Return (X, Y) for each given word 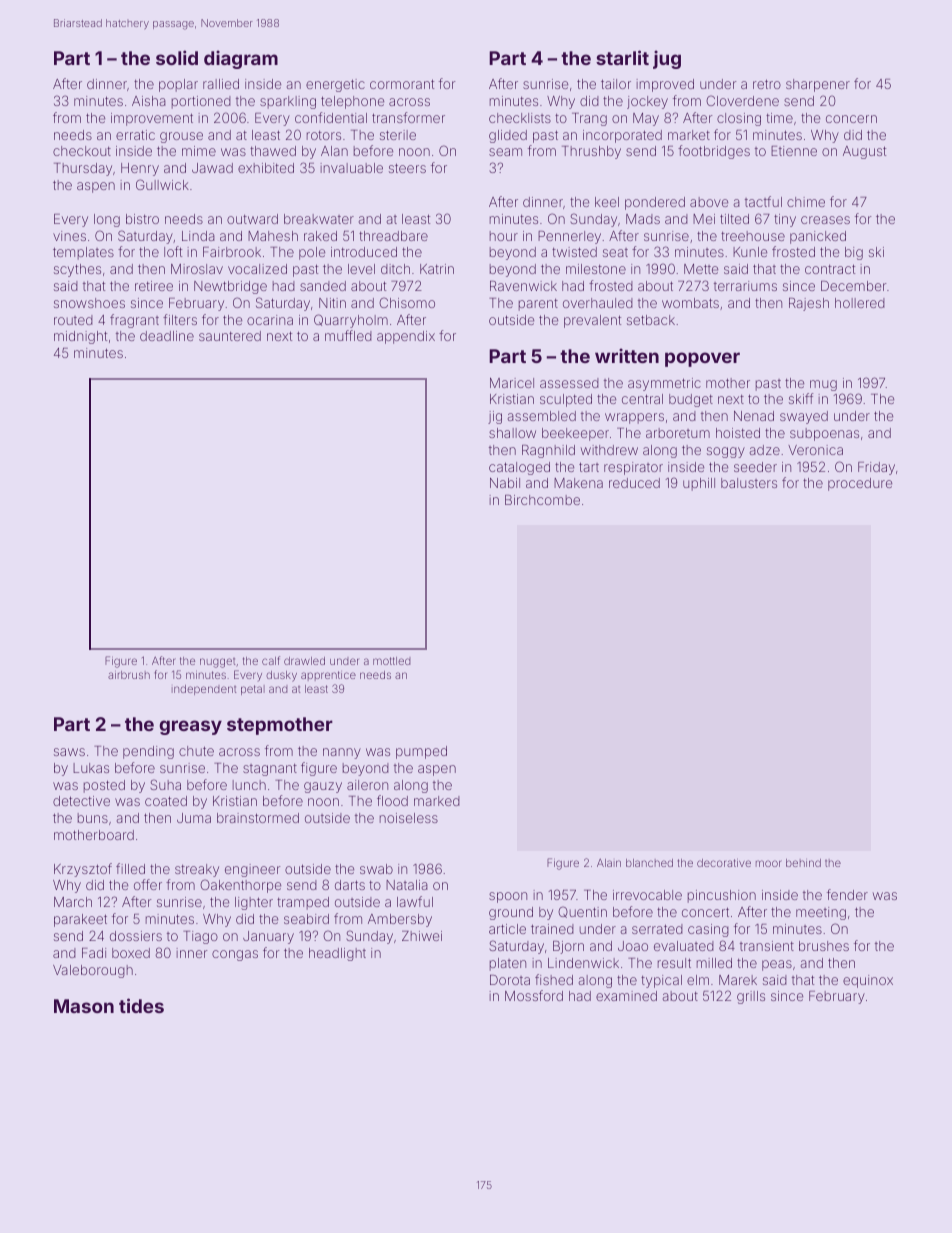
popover (702, 359)
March (73, 902)
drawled (304, 661)
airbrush (129, 675)
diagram (241, 59)
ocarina (270, 320)
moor (769, 863)
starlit (622, 57)
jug (667, 59)
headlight (337, 954)
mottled (392, 661)
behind (803, 863)
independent (204, 690)
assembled (542, 416)
